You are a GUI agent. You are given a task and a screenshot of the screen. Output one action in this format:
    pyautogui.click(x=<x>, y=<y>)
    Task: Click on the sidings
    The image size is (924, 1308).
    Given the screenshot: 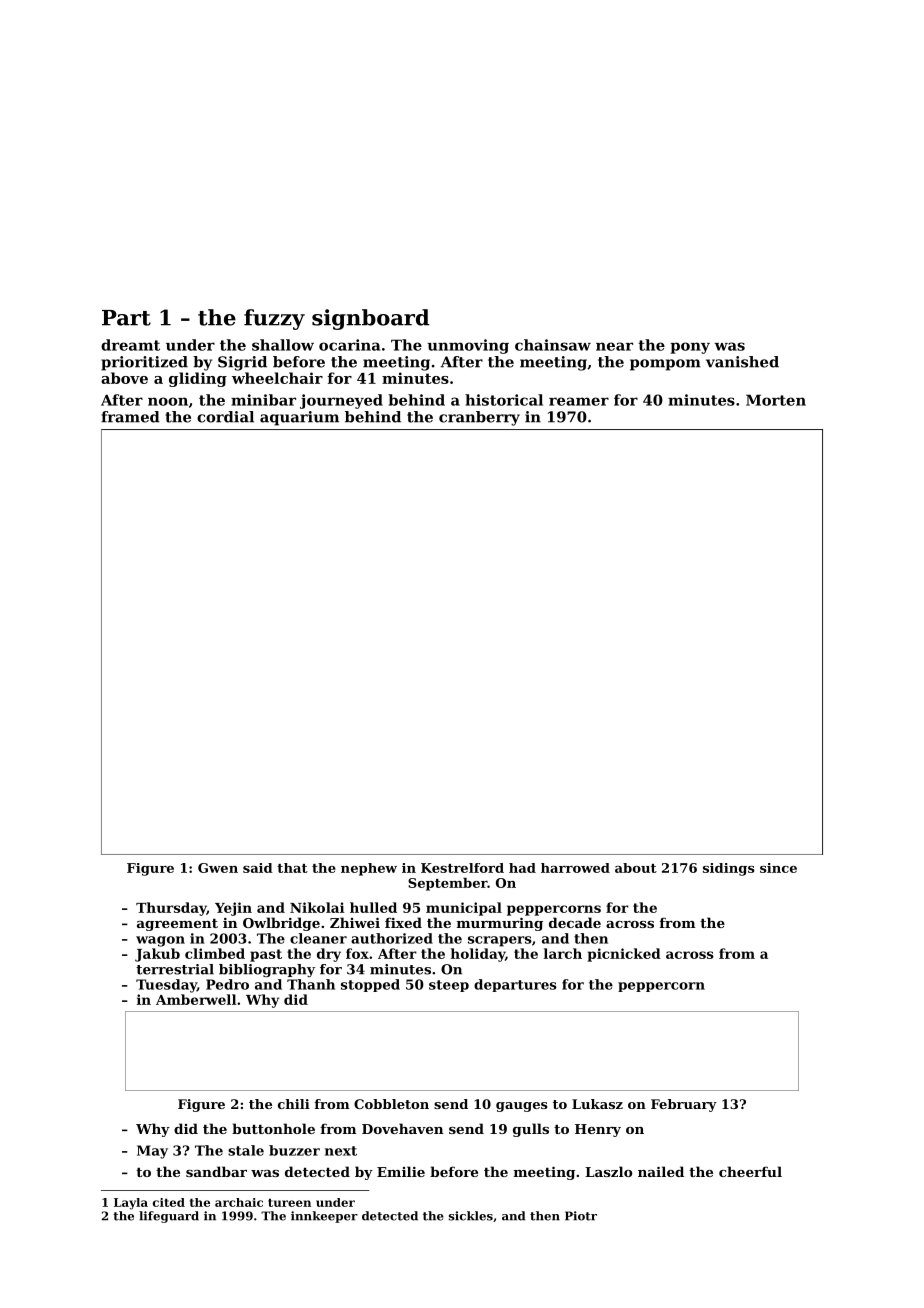 What is the action you would take?
    pyautogui.click(x=729, y=869)
